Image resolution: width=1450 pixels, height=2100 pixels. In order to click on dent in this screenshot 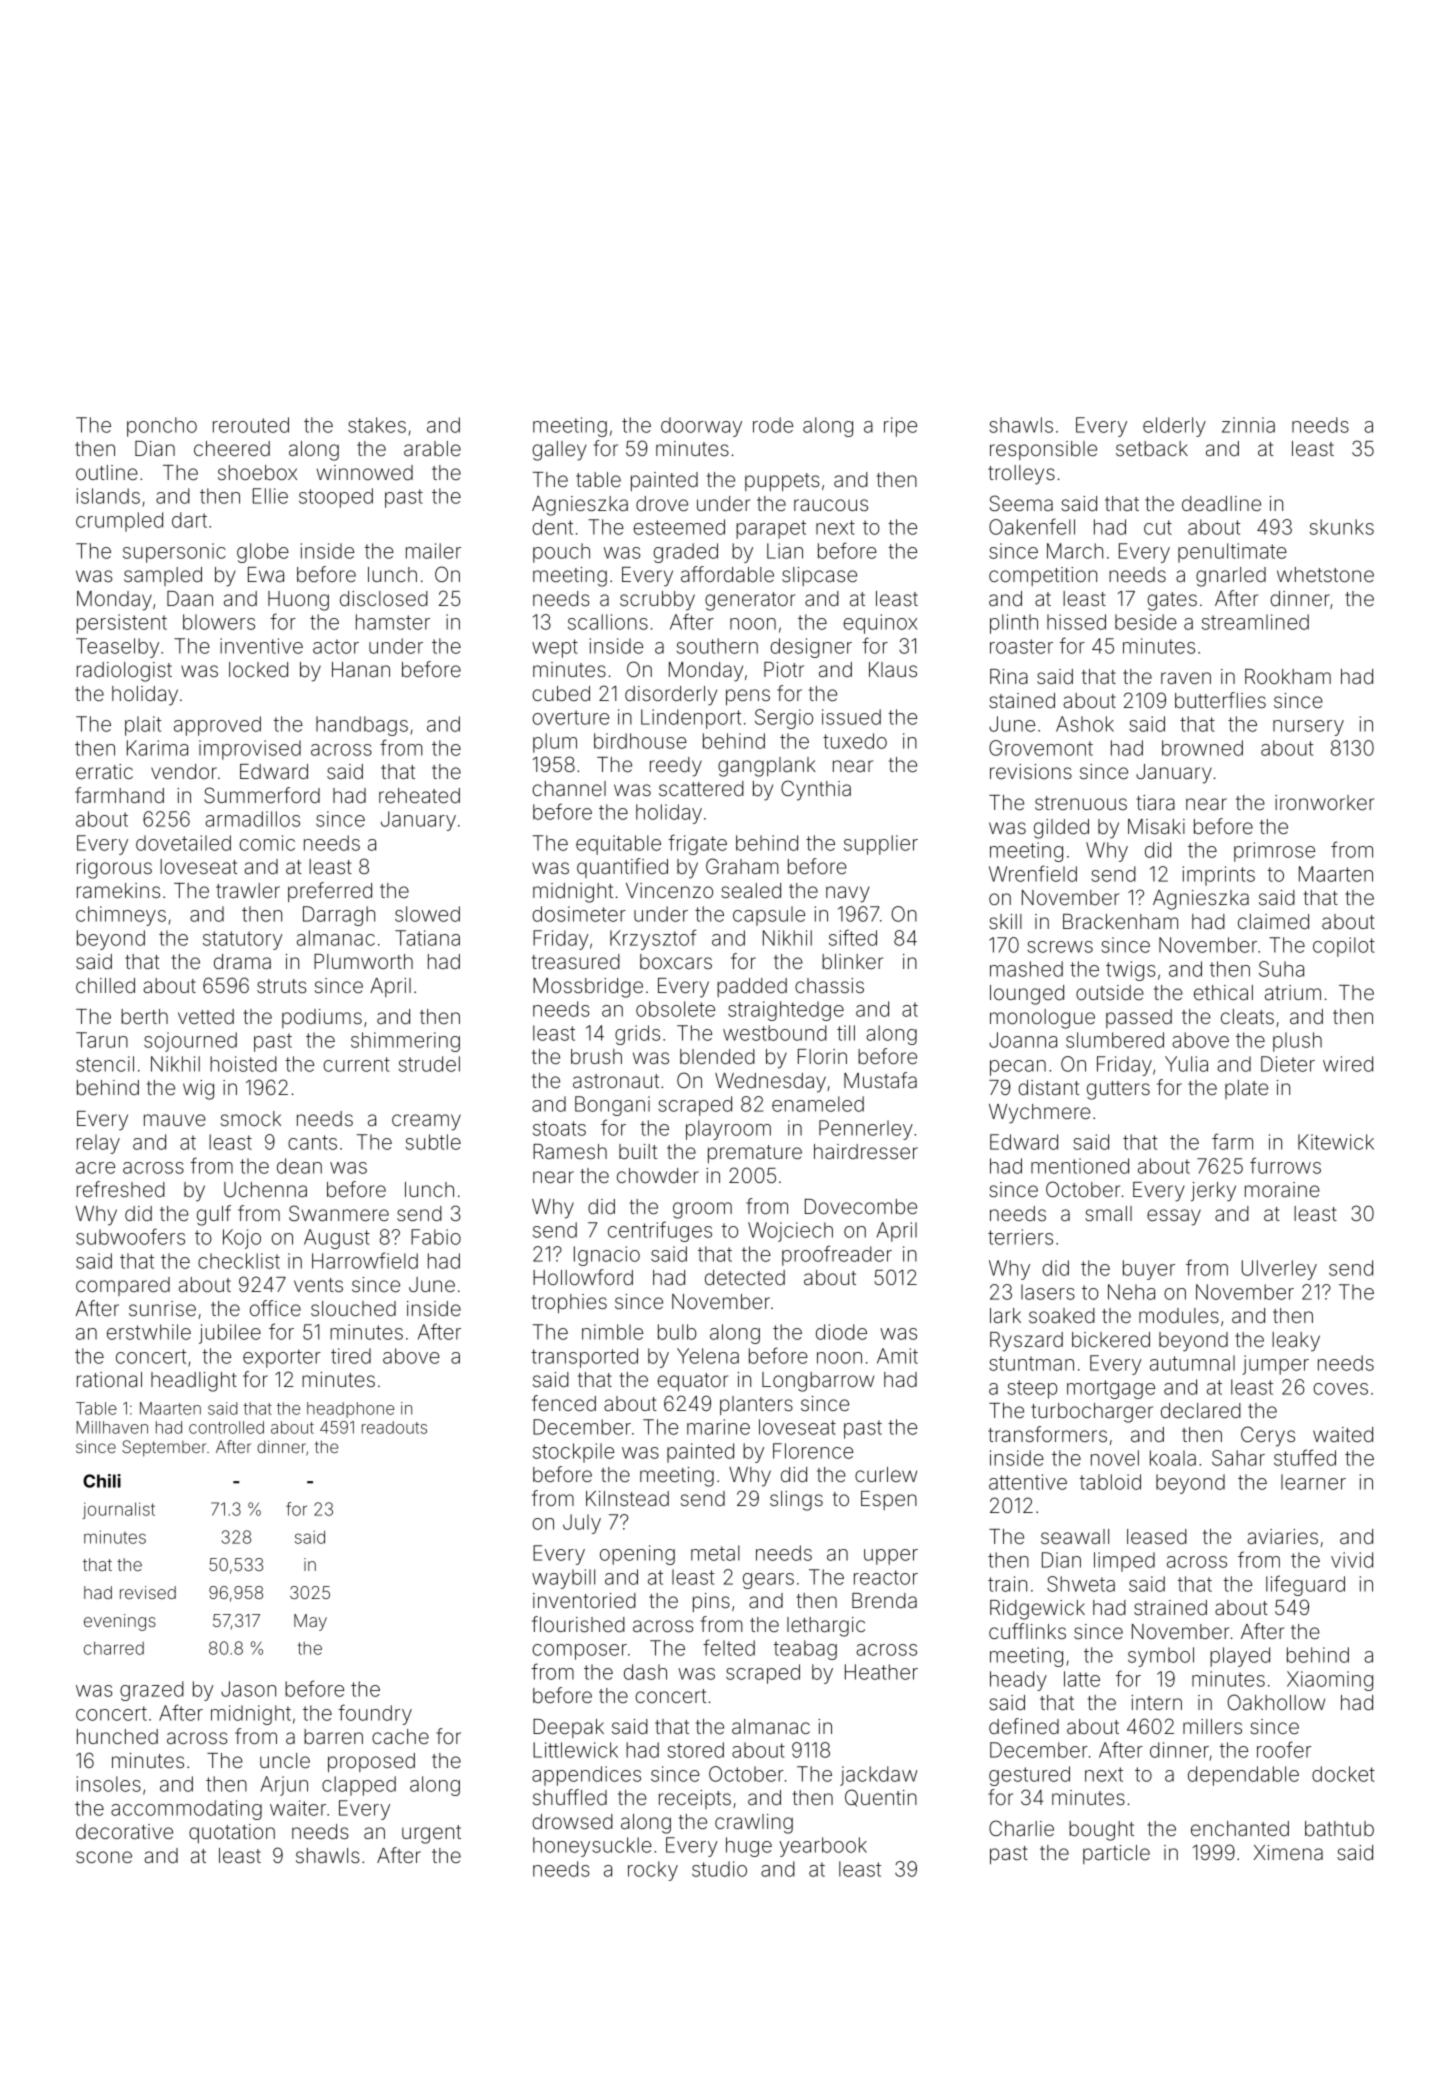, I will do `click(552, 527)`.
